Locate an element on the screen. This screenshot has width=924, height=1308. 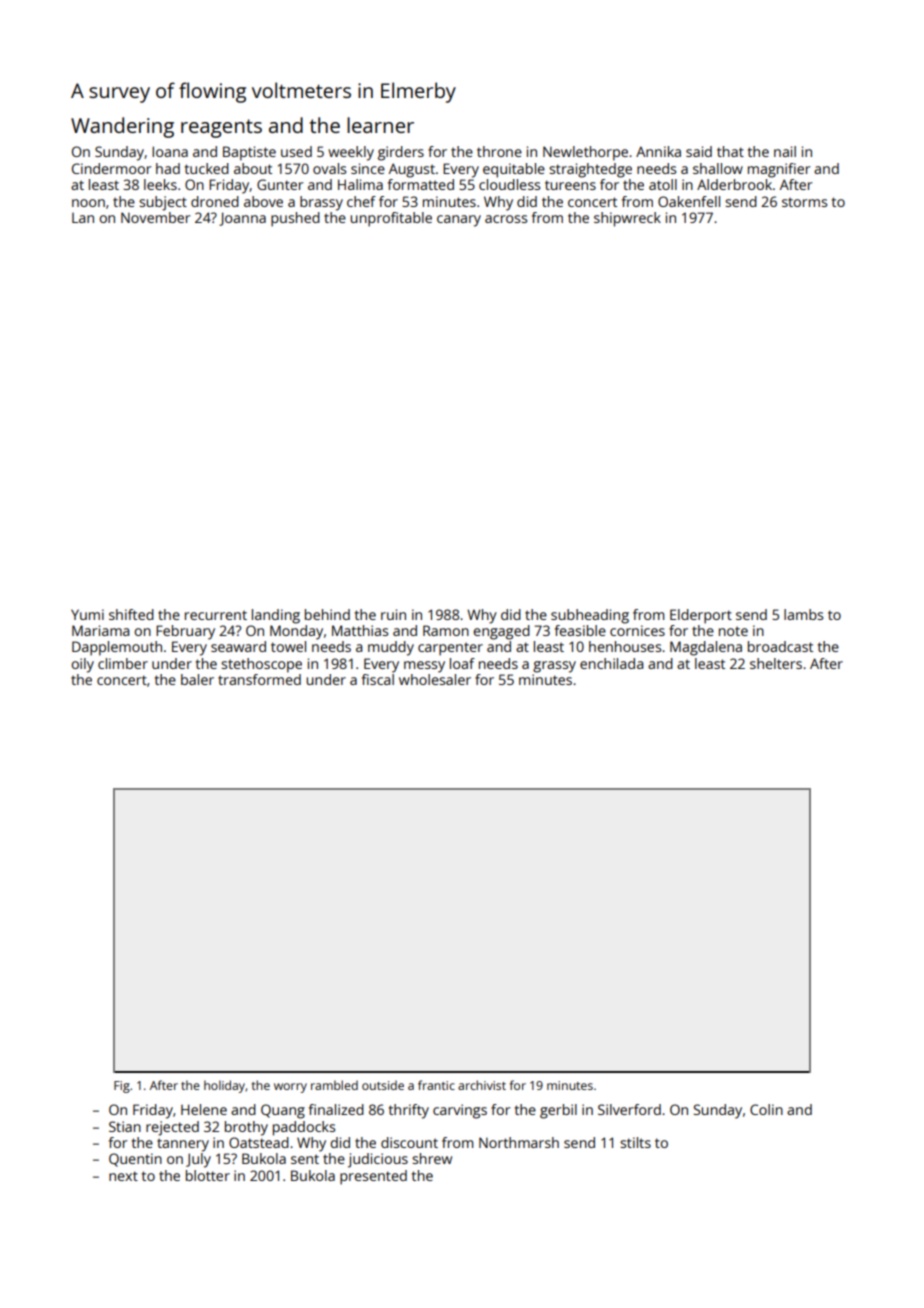
blotter is located at coordinates (208, 1175).
